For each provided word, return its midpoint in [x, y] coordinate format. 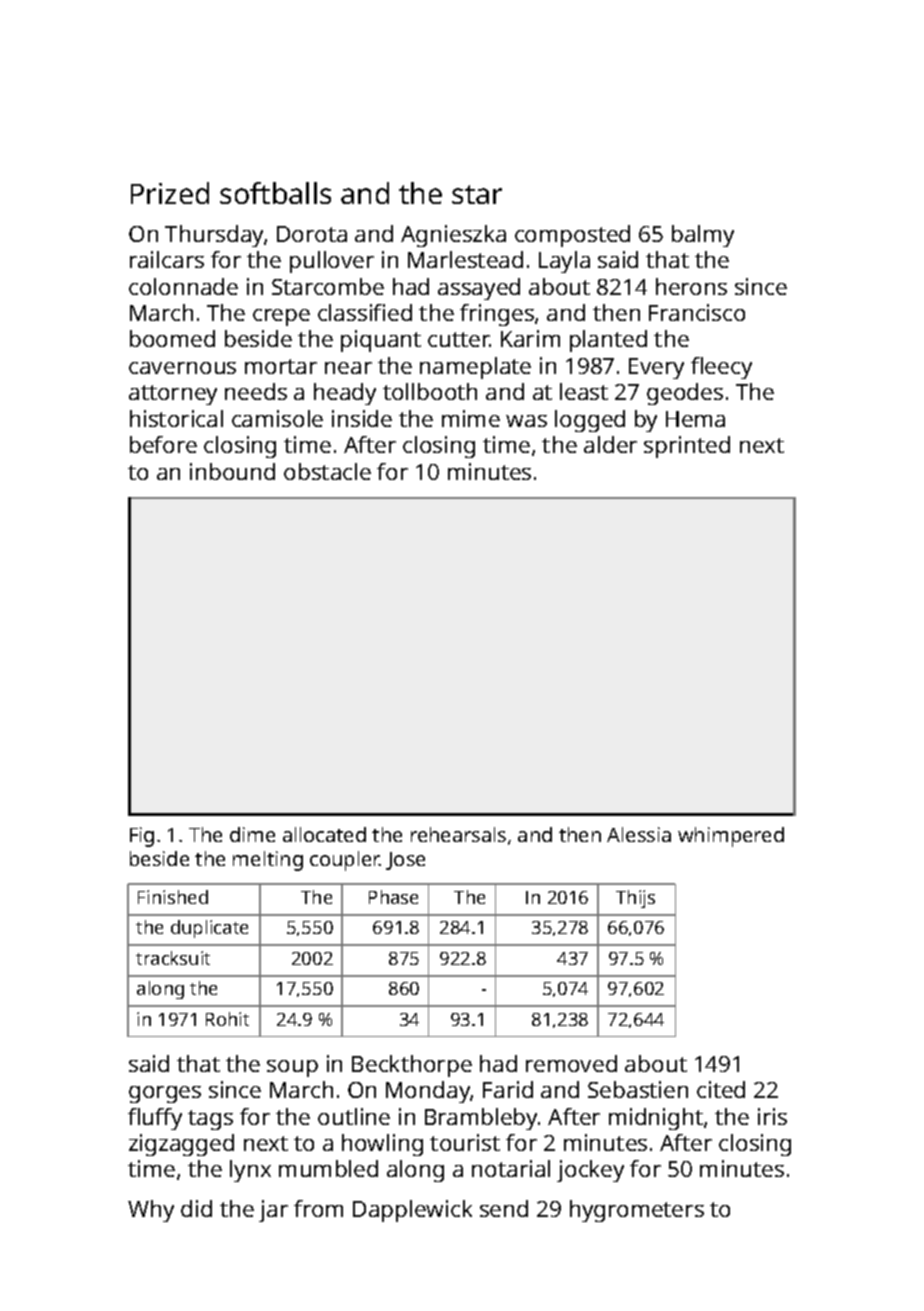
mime [471, 418]
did [196, 1208]
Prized [170, 193]
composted [572, 236]
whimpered [731, 837]
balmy [703, 236]
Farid [508, 1089]
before [163, 444]
